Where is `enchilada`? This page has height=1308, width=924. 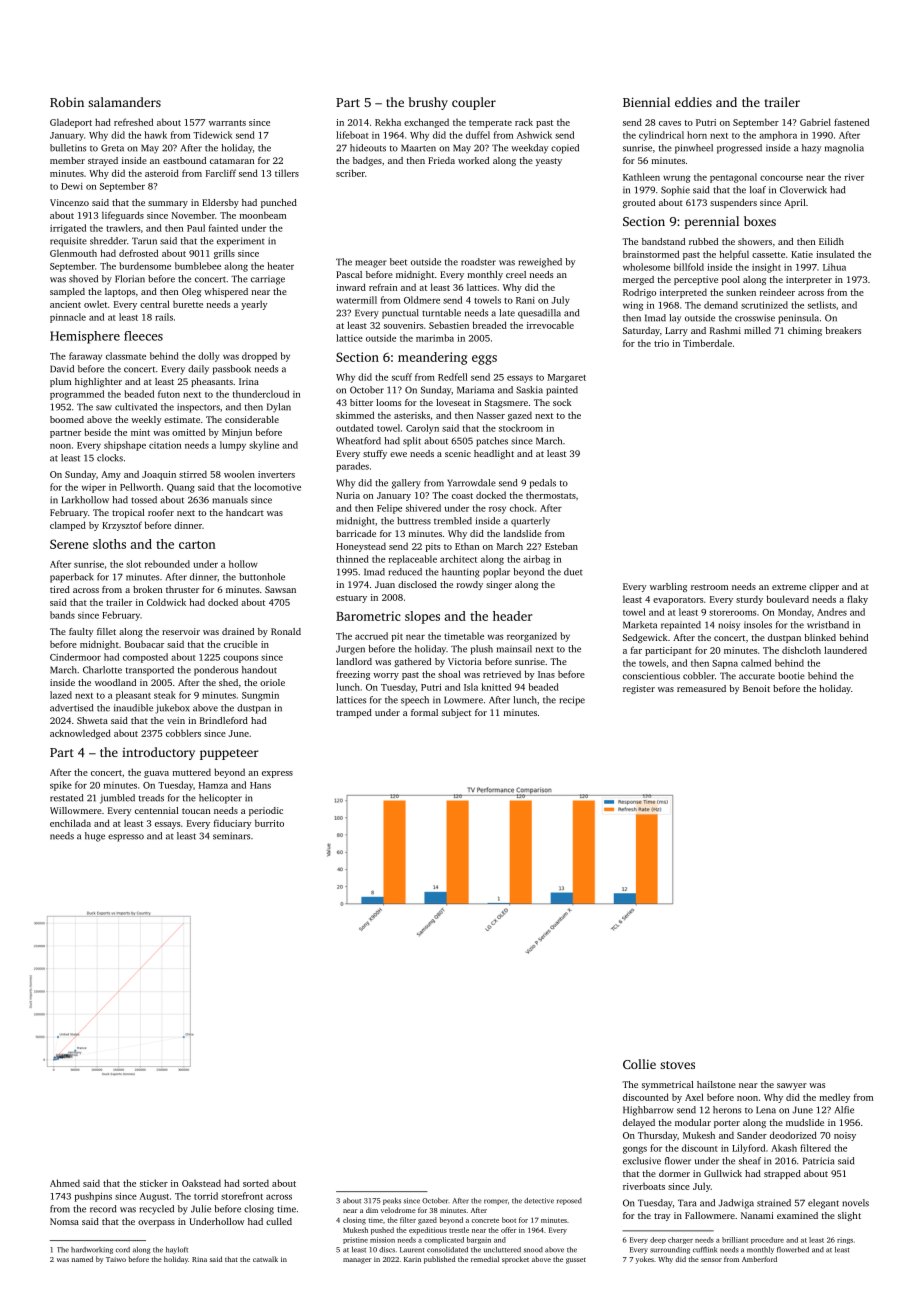 enchilada is located at coordinates (70, 823).
